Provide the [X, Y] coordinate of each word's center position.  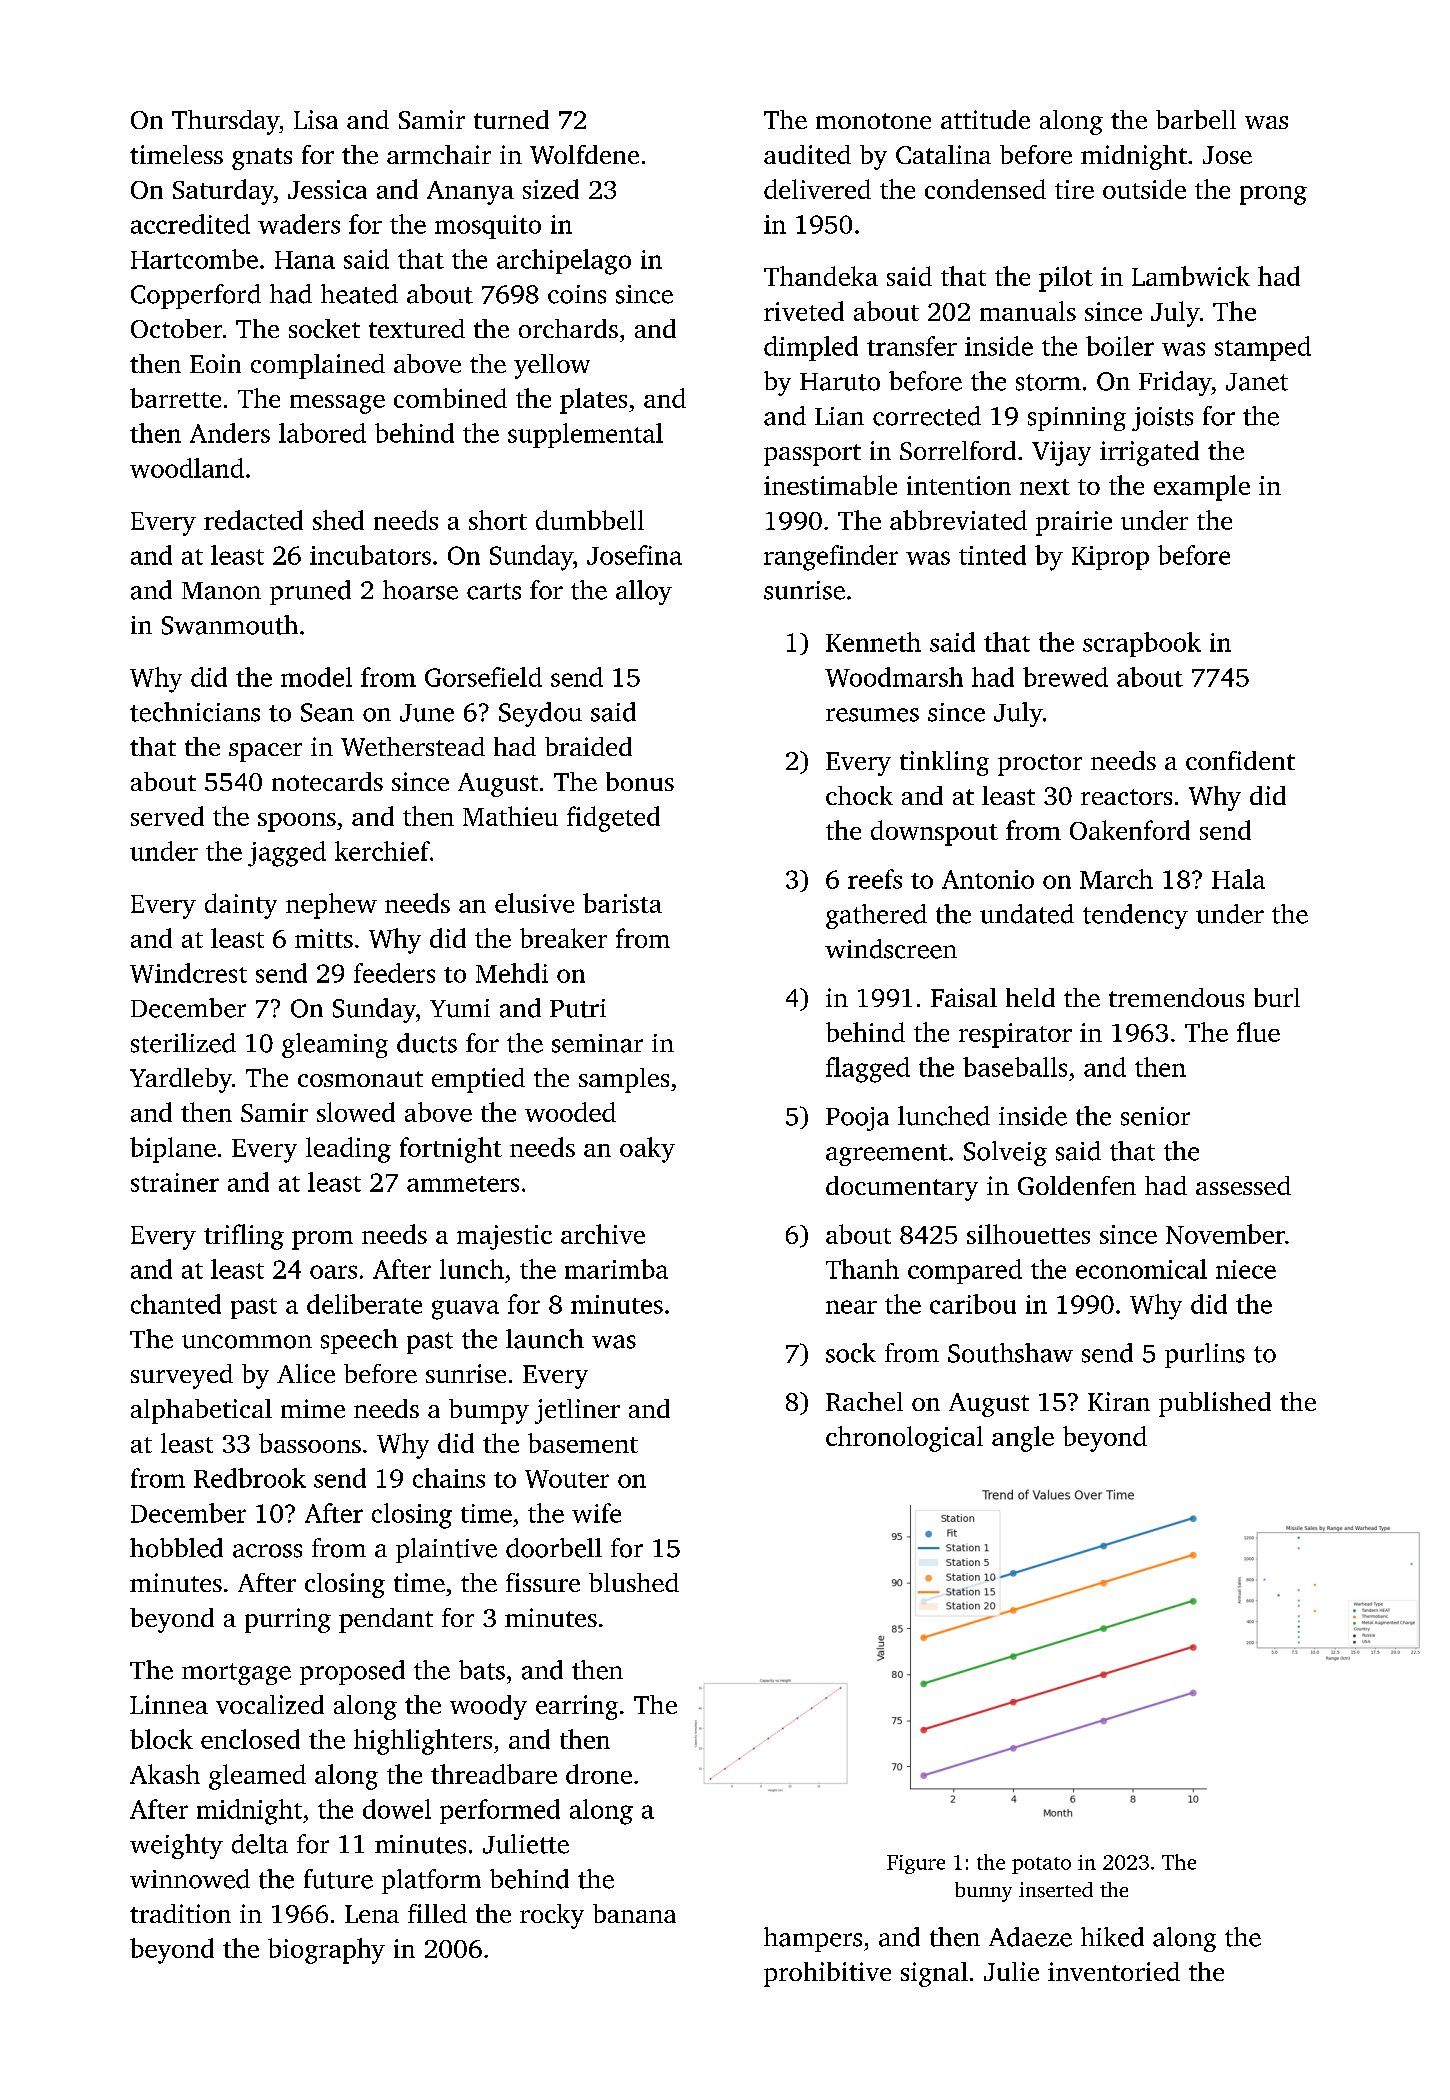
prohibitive [827, 1974]
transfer [912, 346]
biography [326, 1951]
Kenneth [873, 642]
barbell [1196, 119]
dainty [241, 906]
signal [934, 1974]
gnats [262, 159]
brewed [1065, 677]
